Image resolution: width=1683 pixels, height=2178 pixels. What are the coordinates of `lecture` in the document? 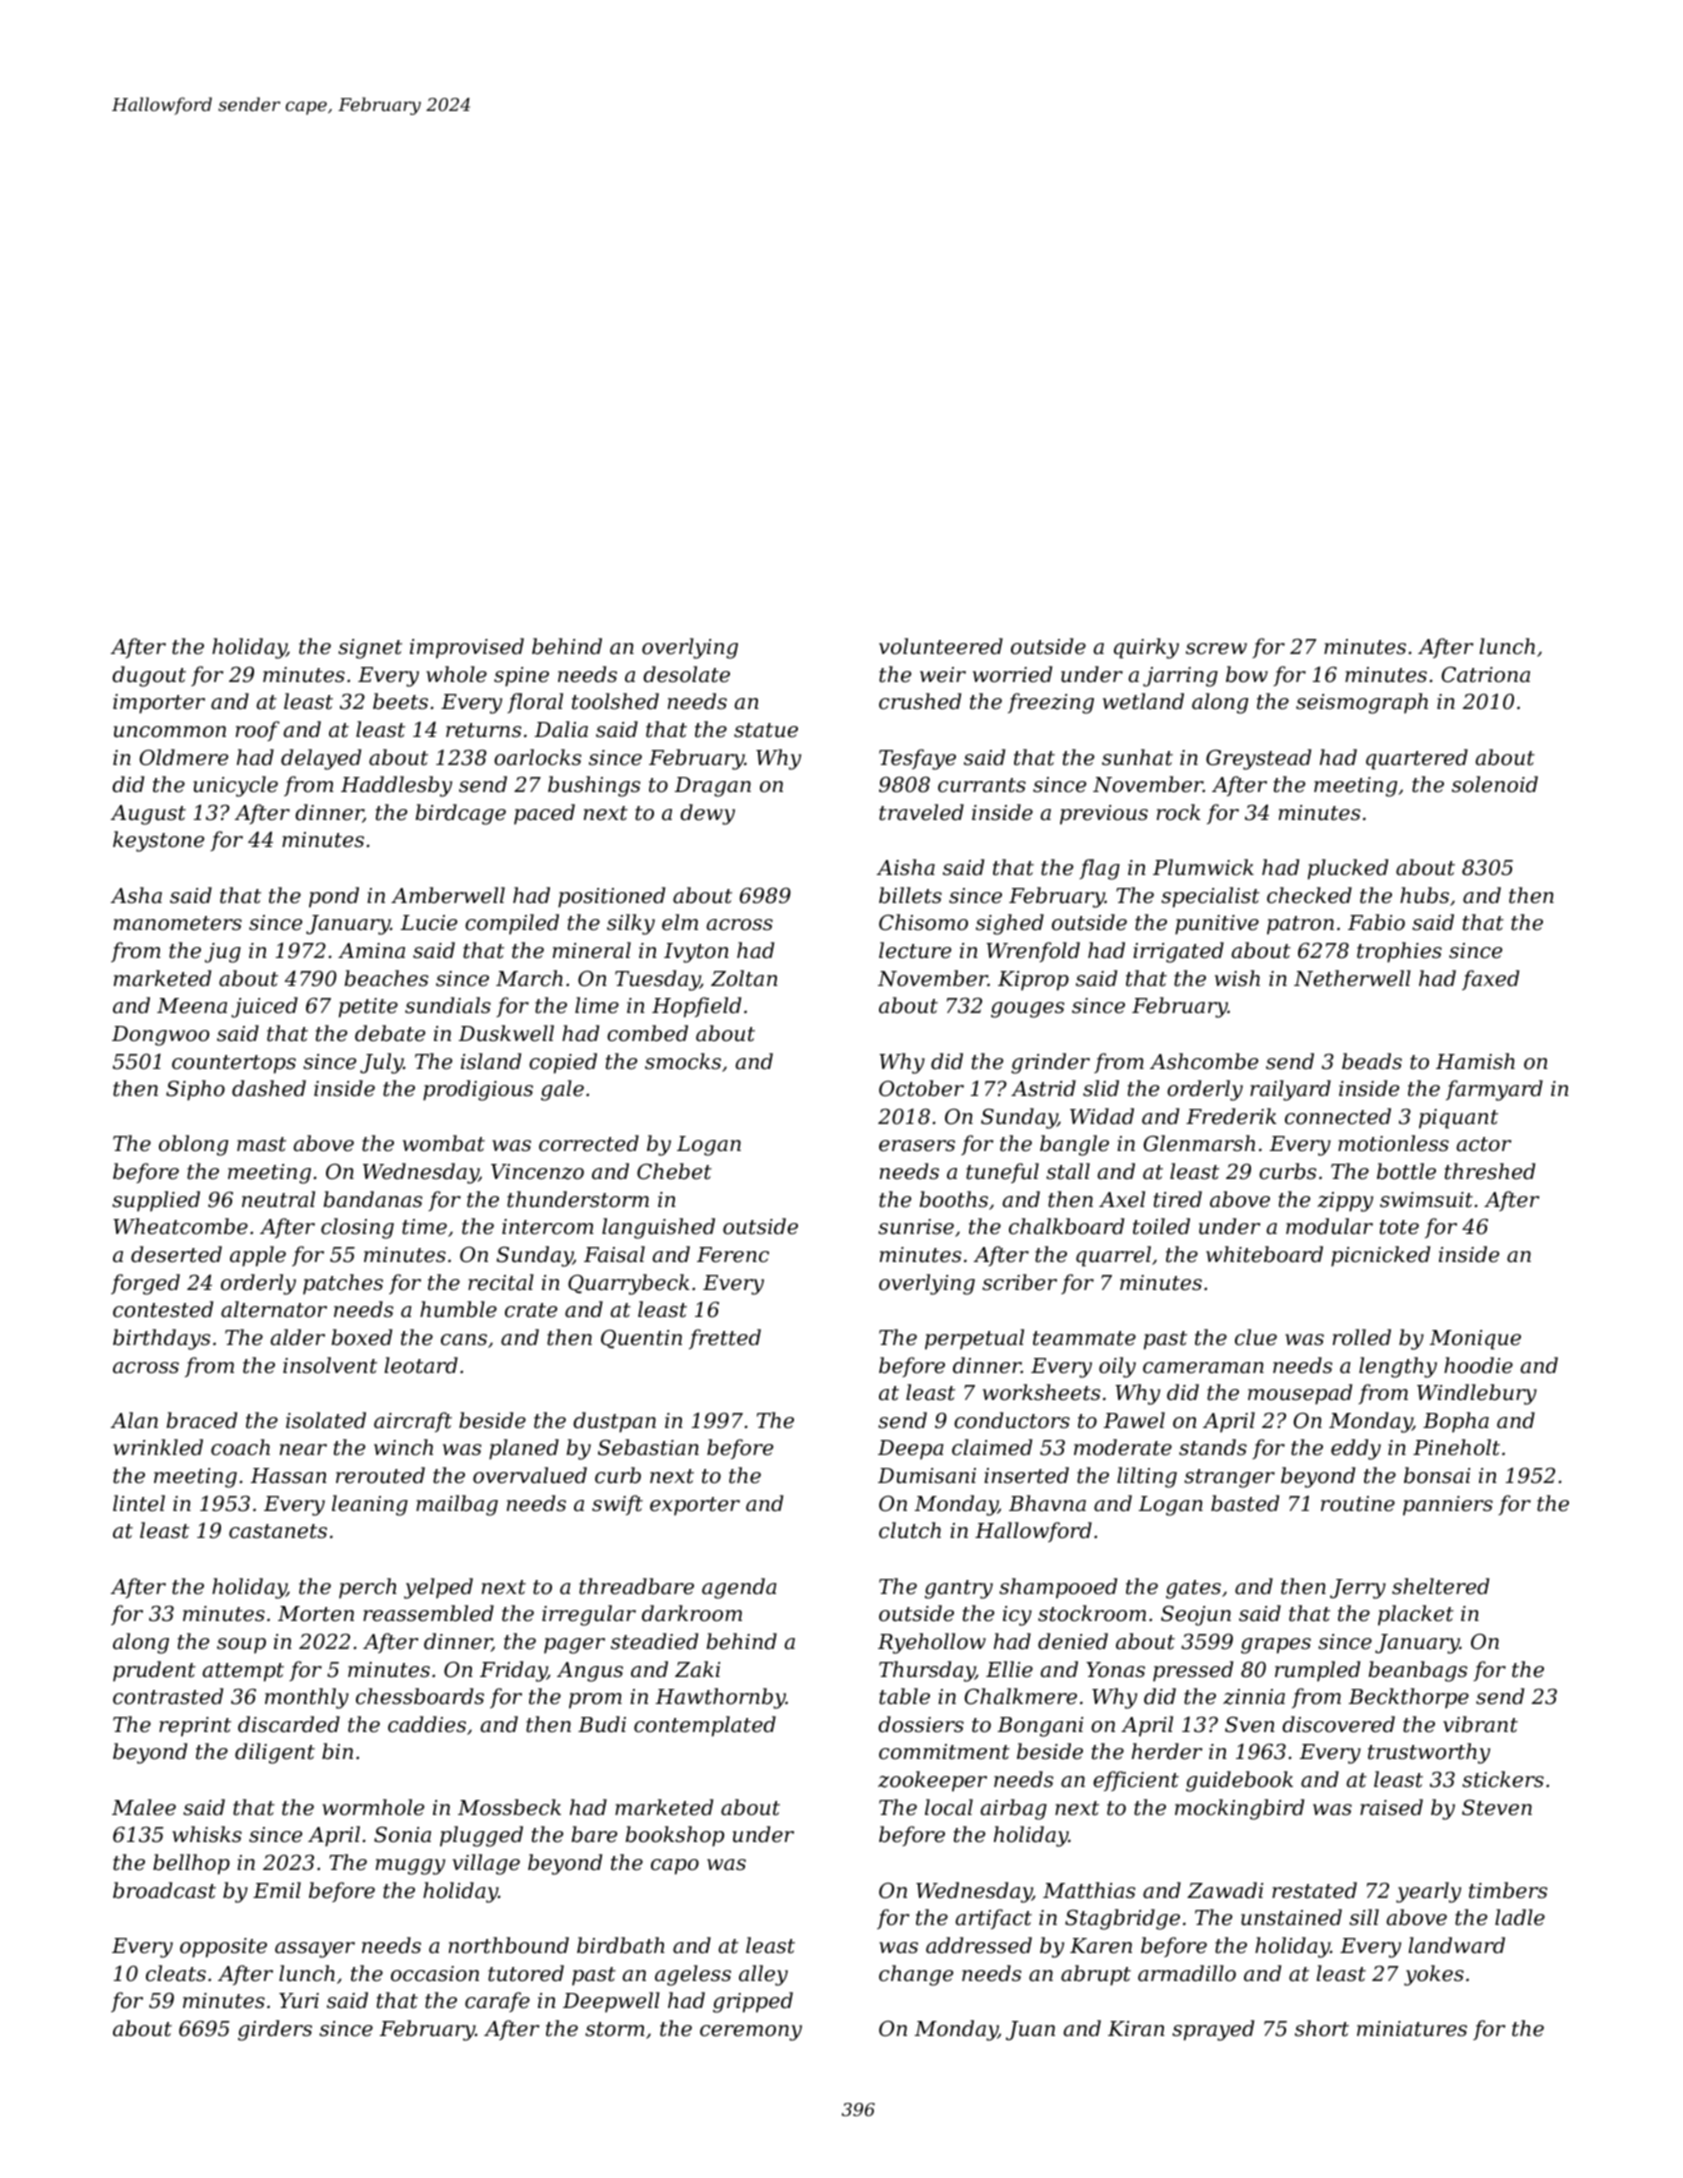 It's located at (915, 950).
